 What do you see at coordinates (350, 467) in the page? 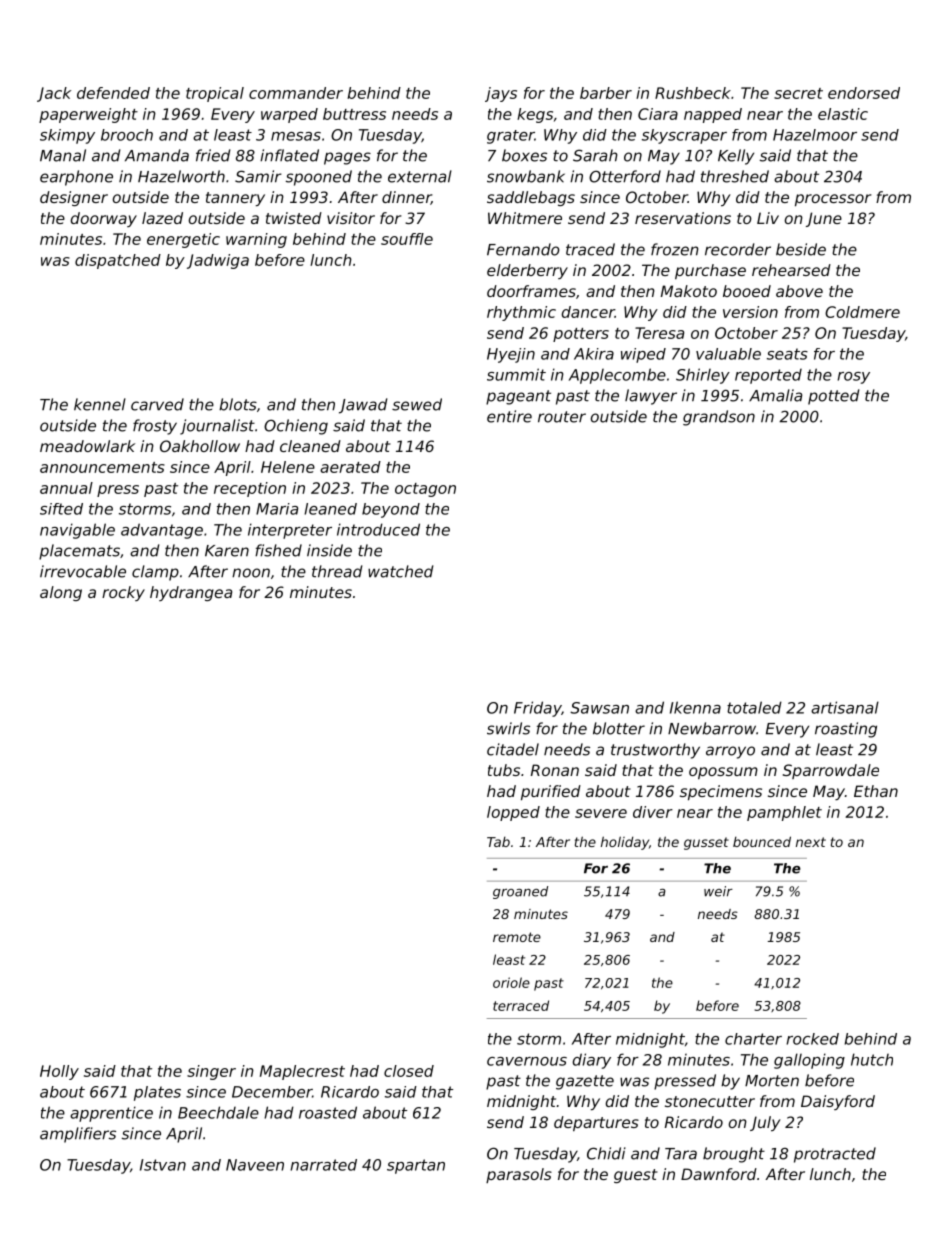
I see `aerated` at bounding box center [350, 467].
